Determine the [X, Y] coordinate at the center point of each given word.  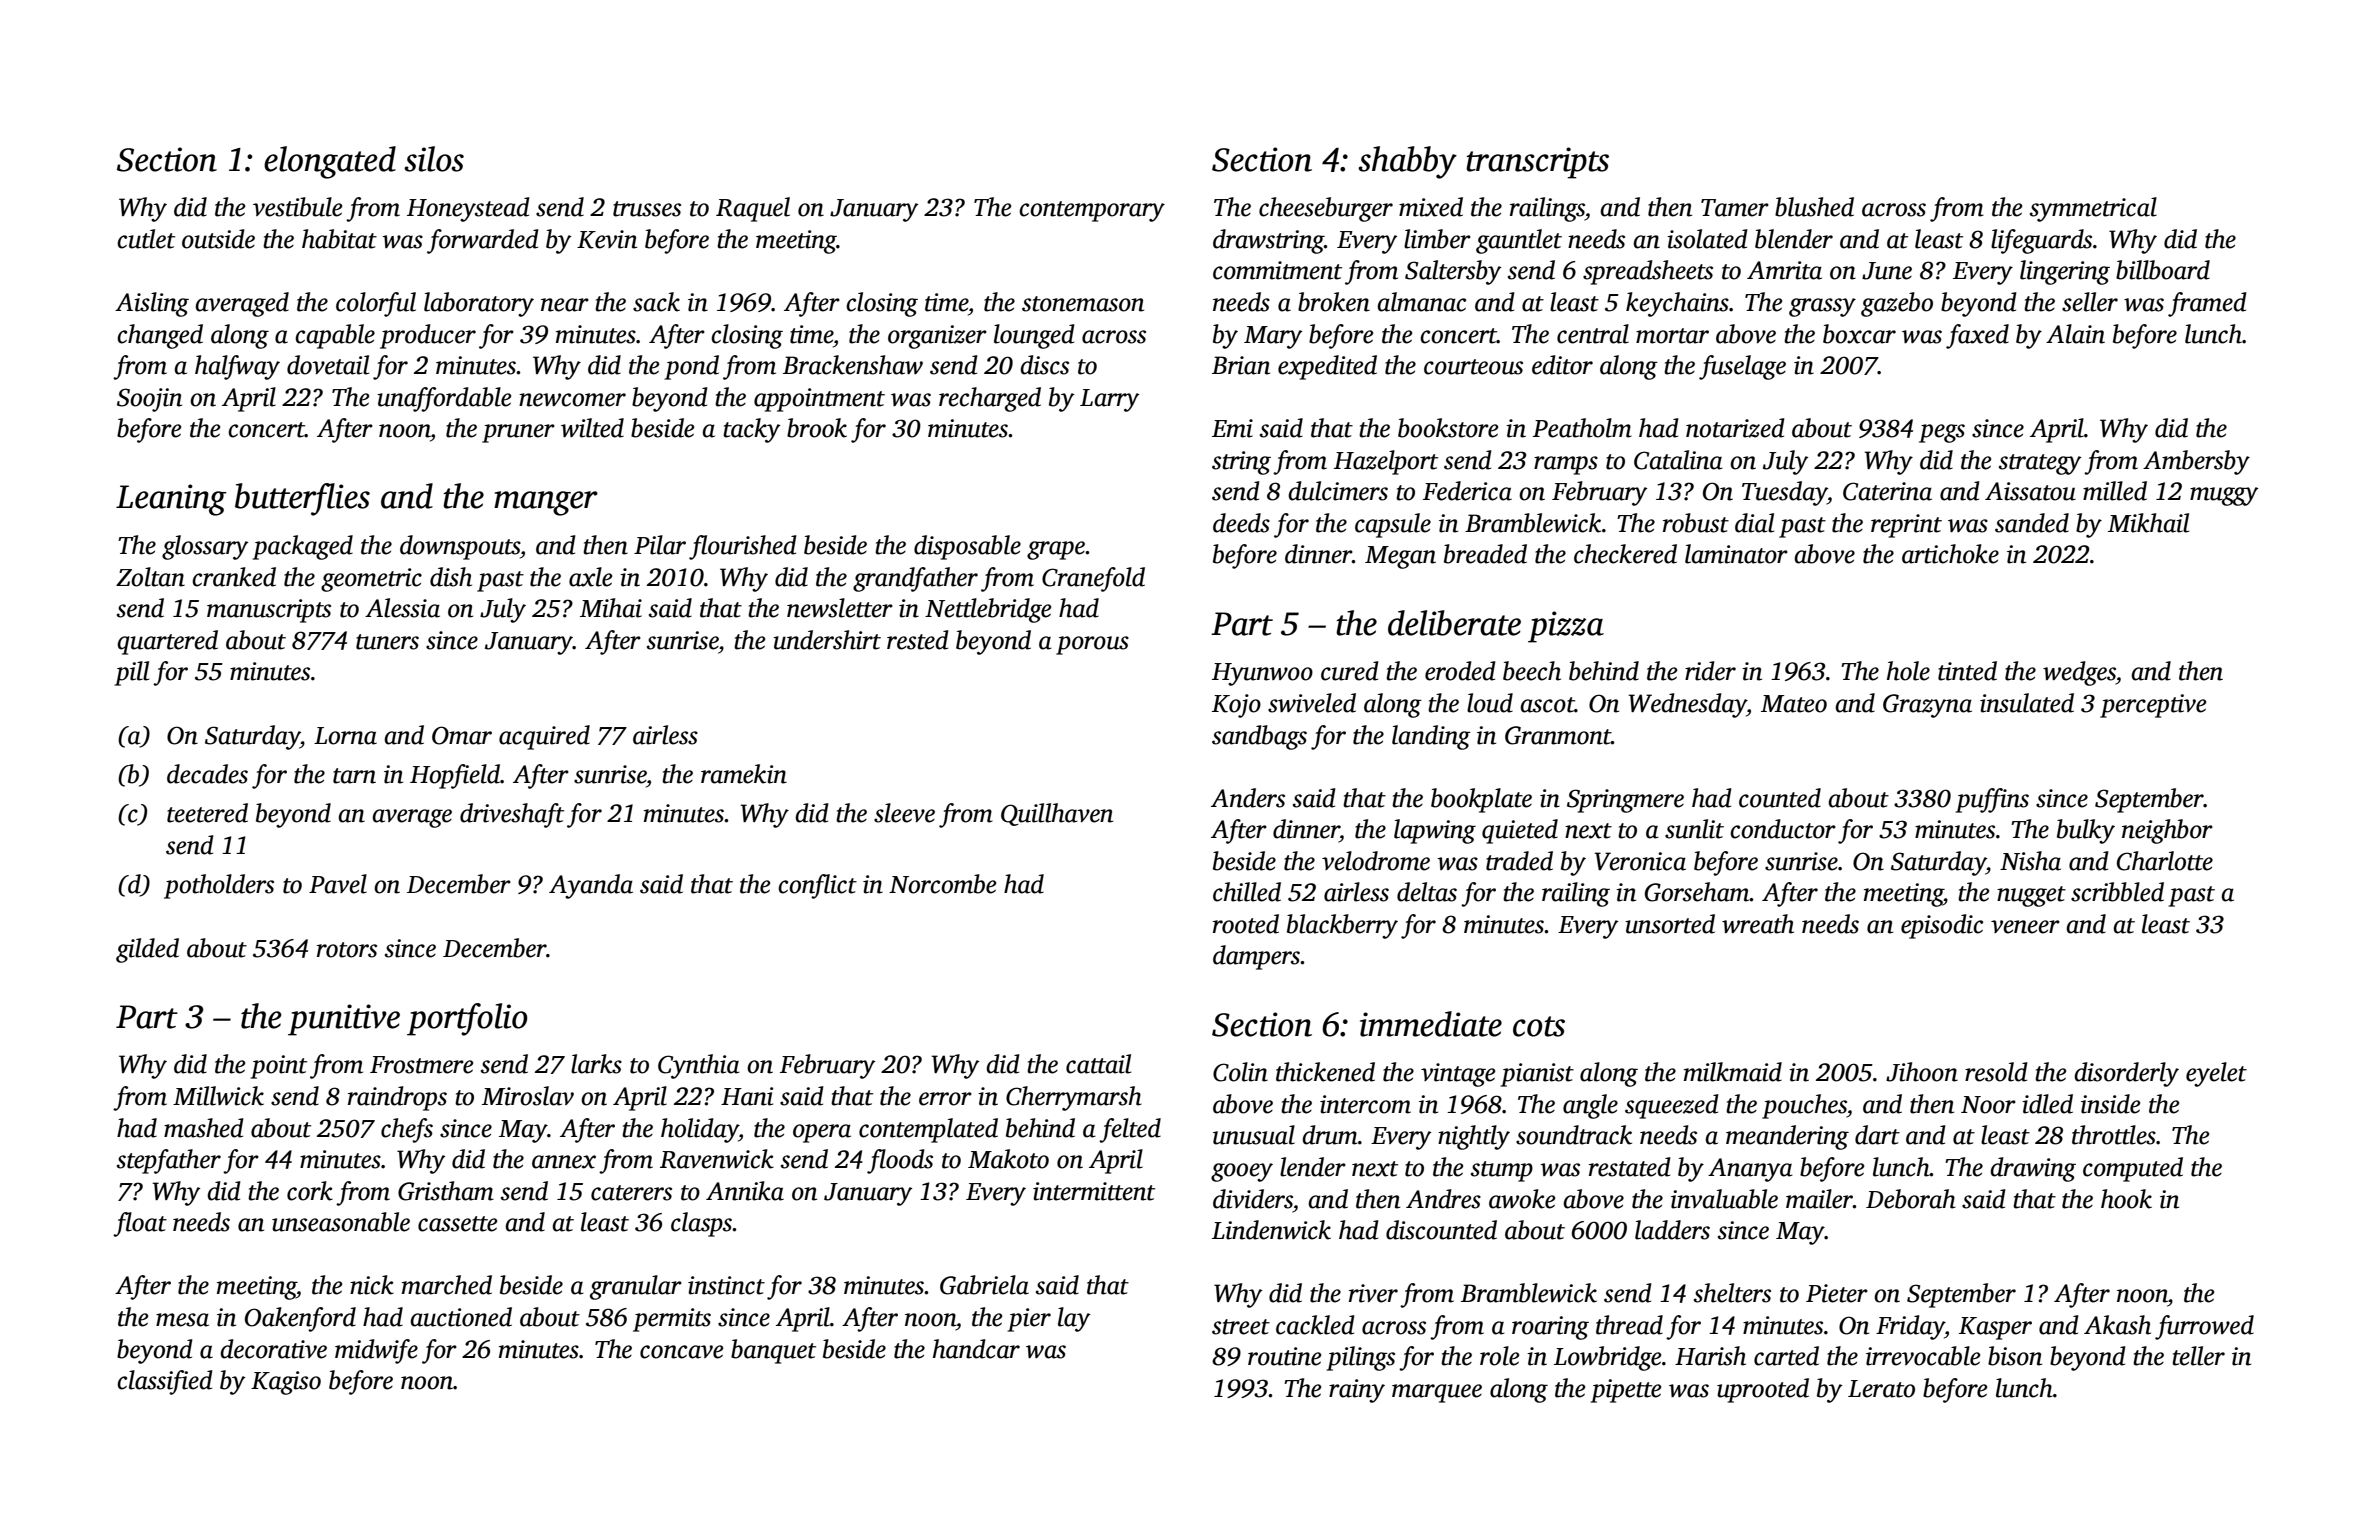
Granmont [1558, 735]
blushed [1814, 207]
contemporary [1092, 211]
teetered [207, 813]
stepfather [169, 1161]
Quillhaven [1057, 814]
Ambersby [2196, 462]
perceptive [2153, 706]
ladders [1672, 1230]
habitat [339, 239]
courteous [1473, 367]
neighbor [2167, 831]
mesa [182, 1320]
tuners [387, 642]
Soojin [149, 400]
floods [900, 1161]
